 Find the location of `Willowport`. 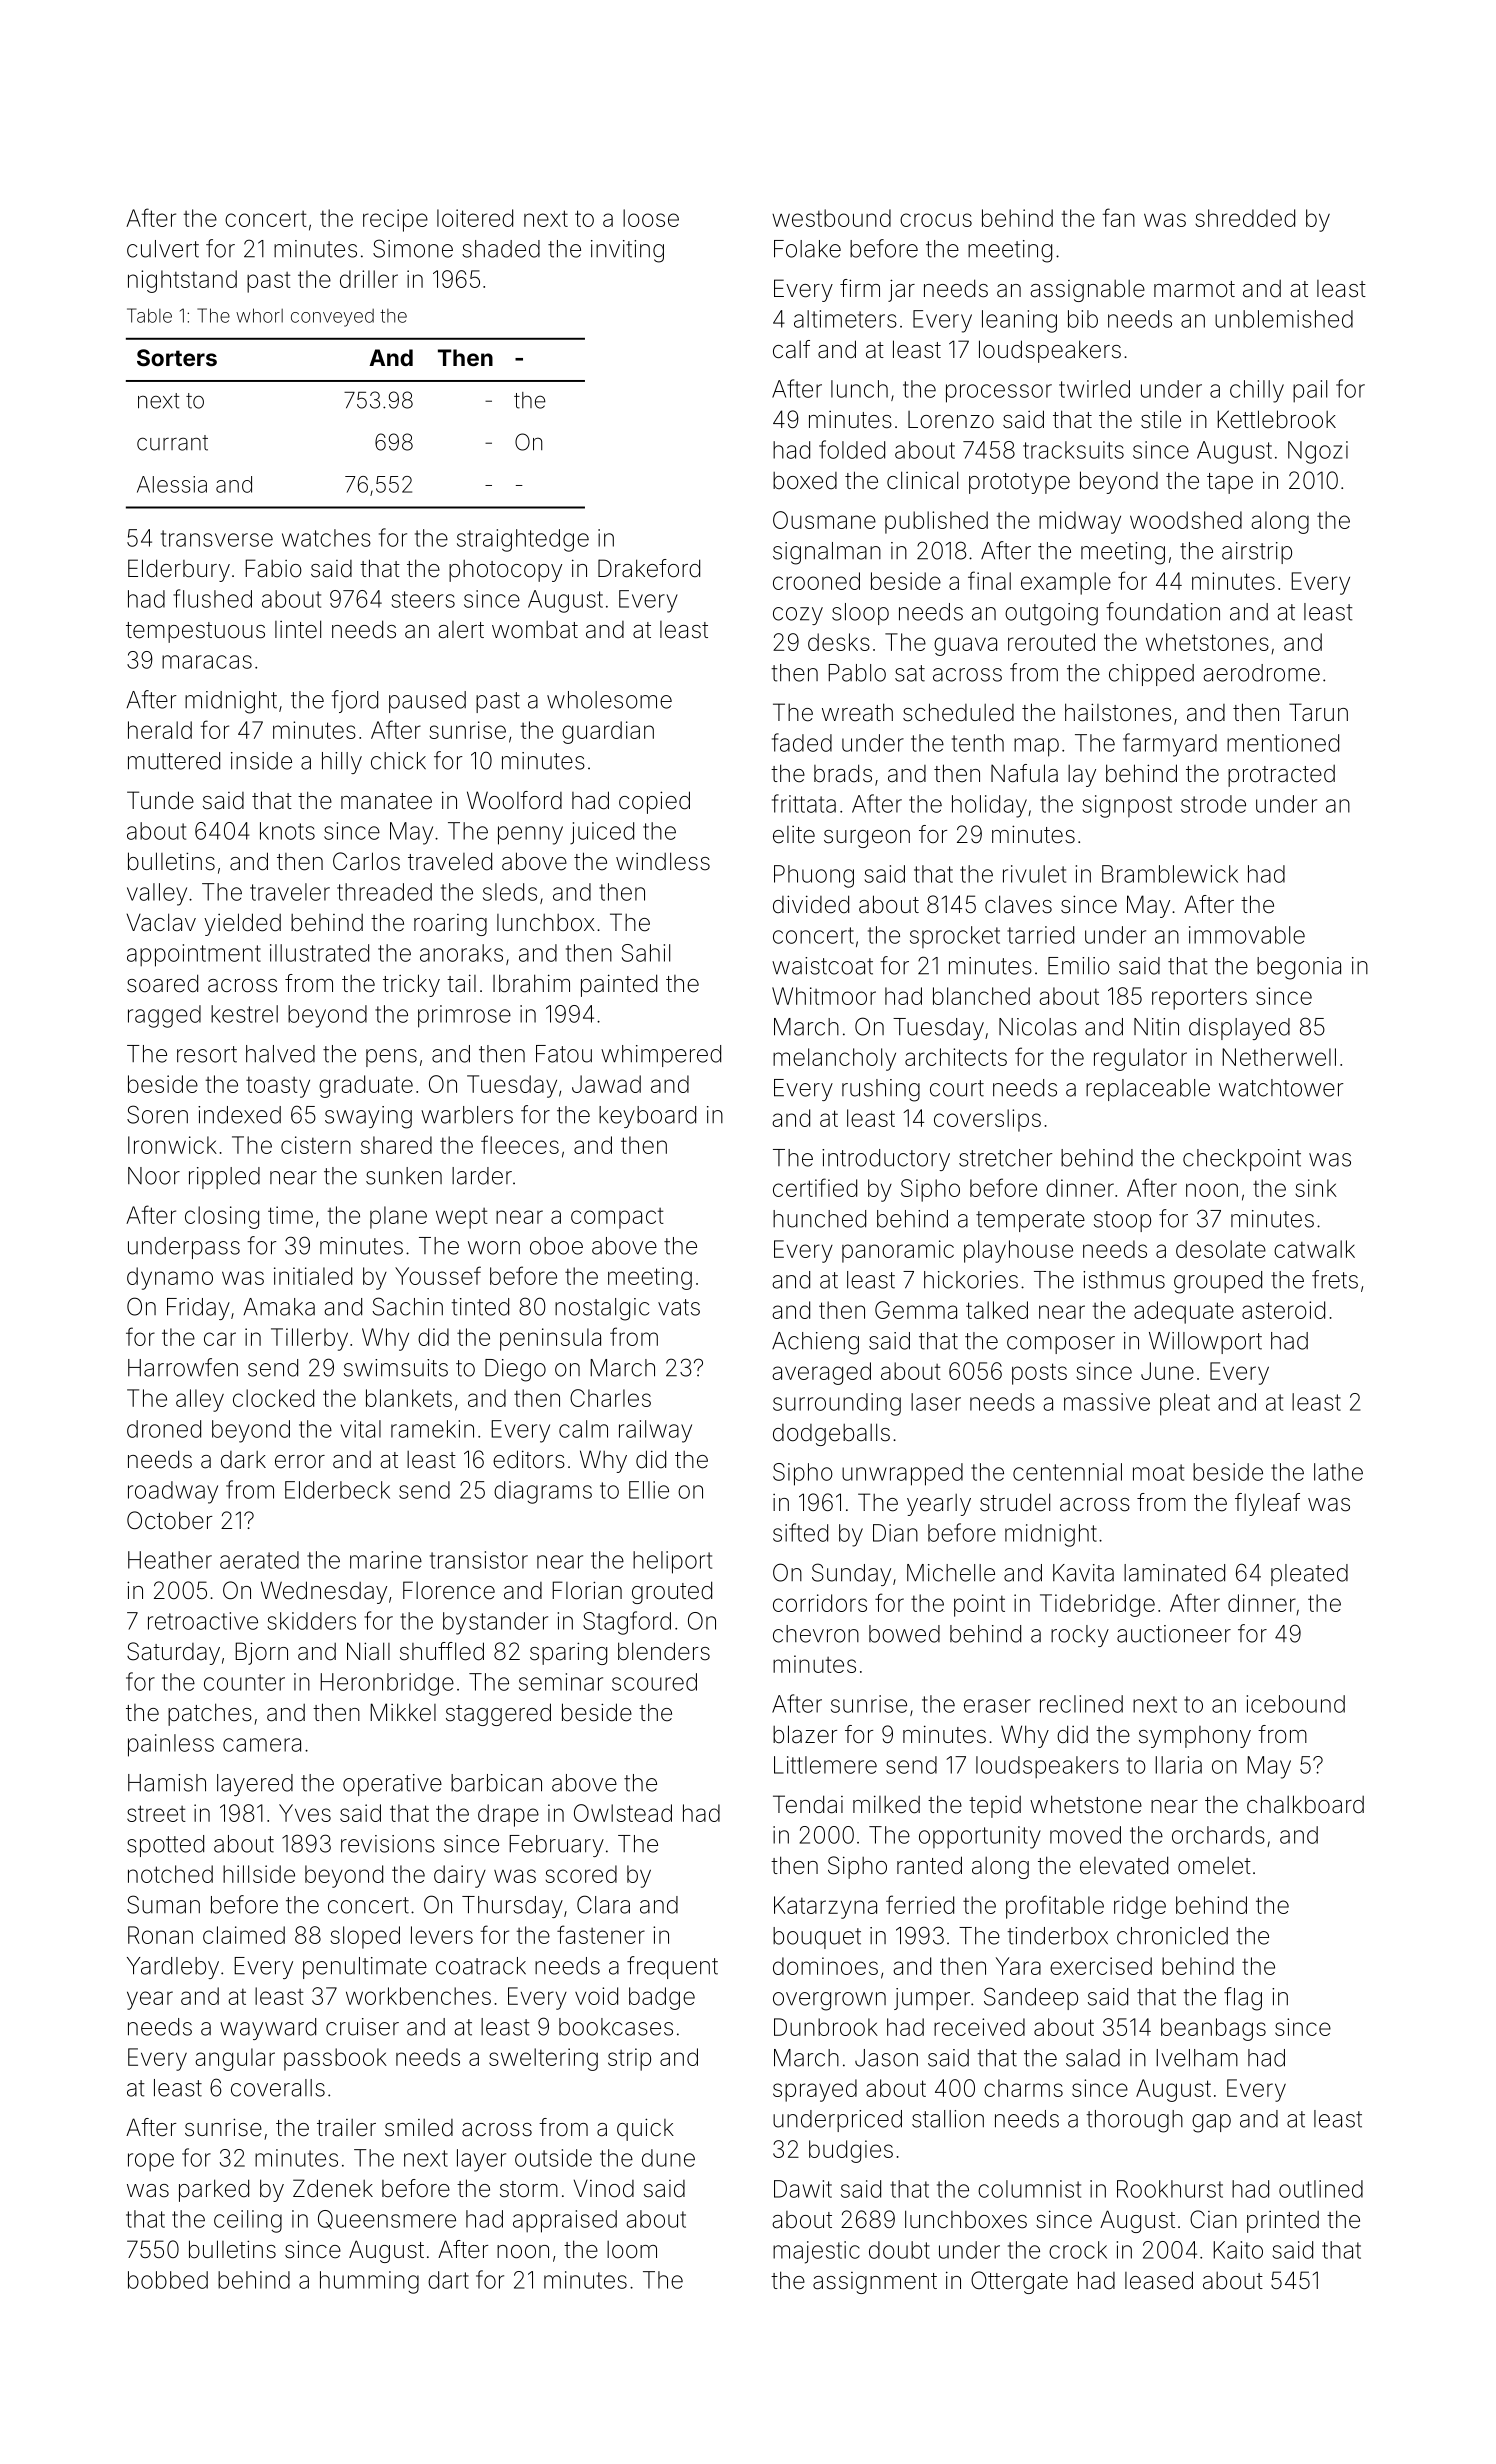

Willowport is located at coordinates (1205, 1343).
